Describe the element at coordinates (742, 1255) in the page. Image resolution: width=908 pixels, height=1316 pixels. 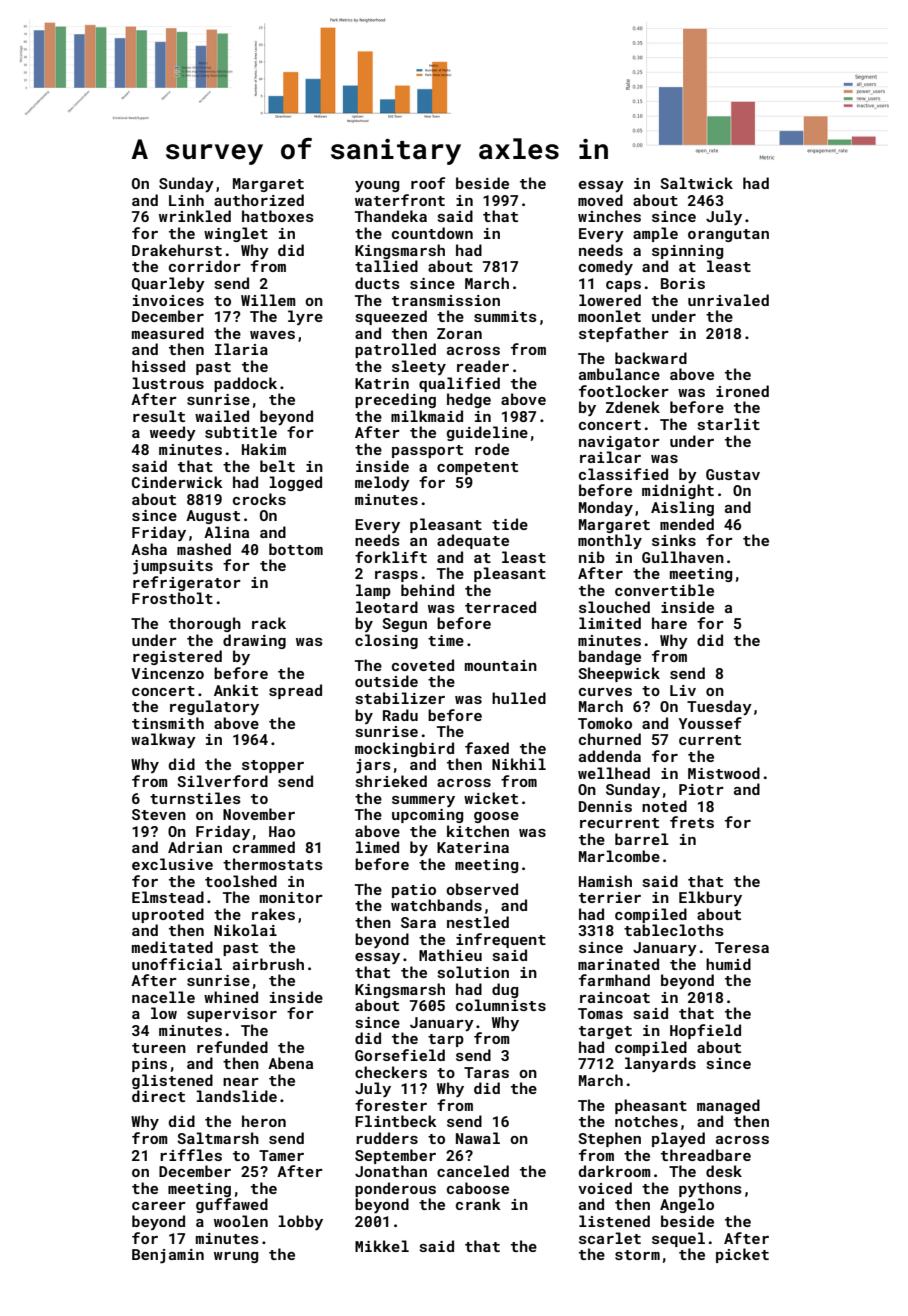
I see `picket` at that location.
